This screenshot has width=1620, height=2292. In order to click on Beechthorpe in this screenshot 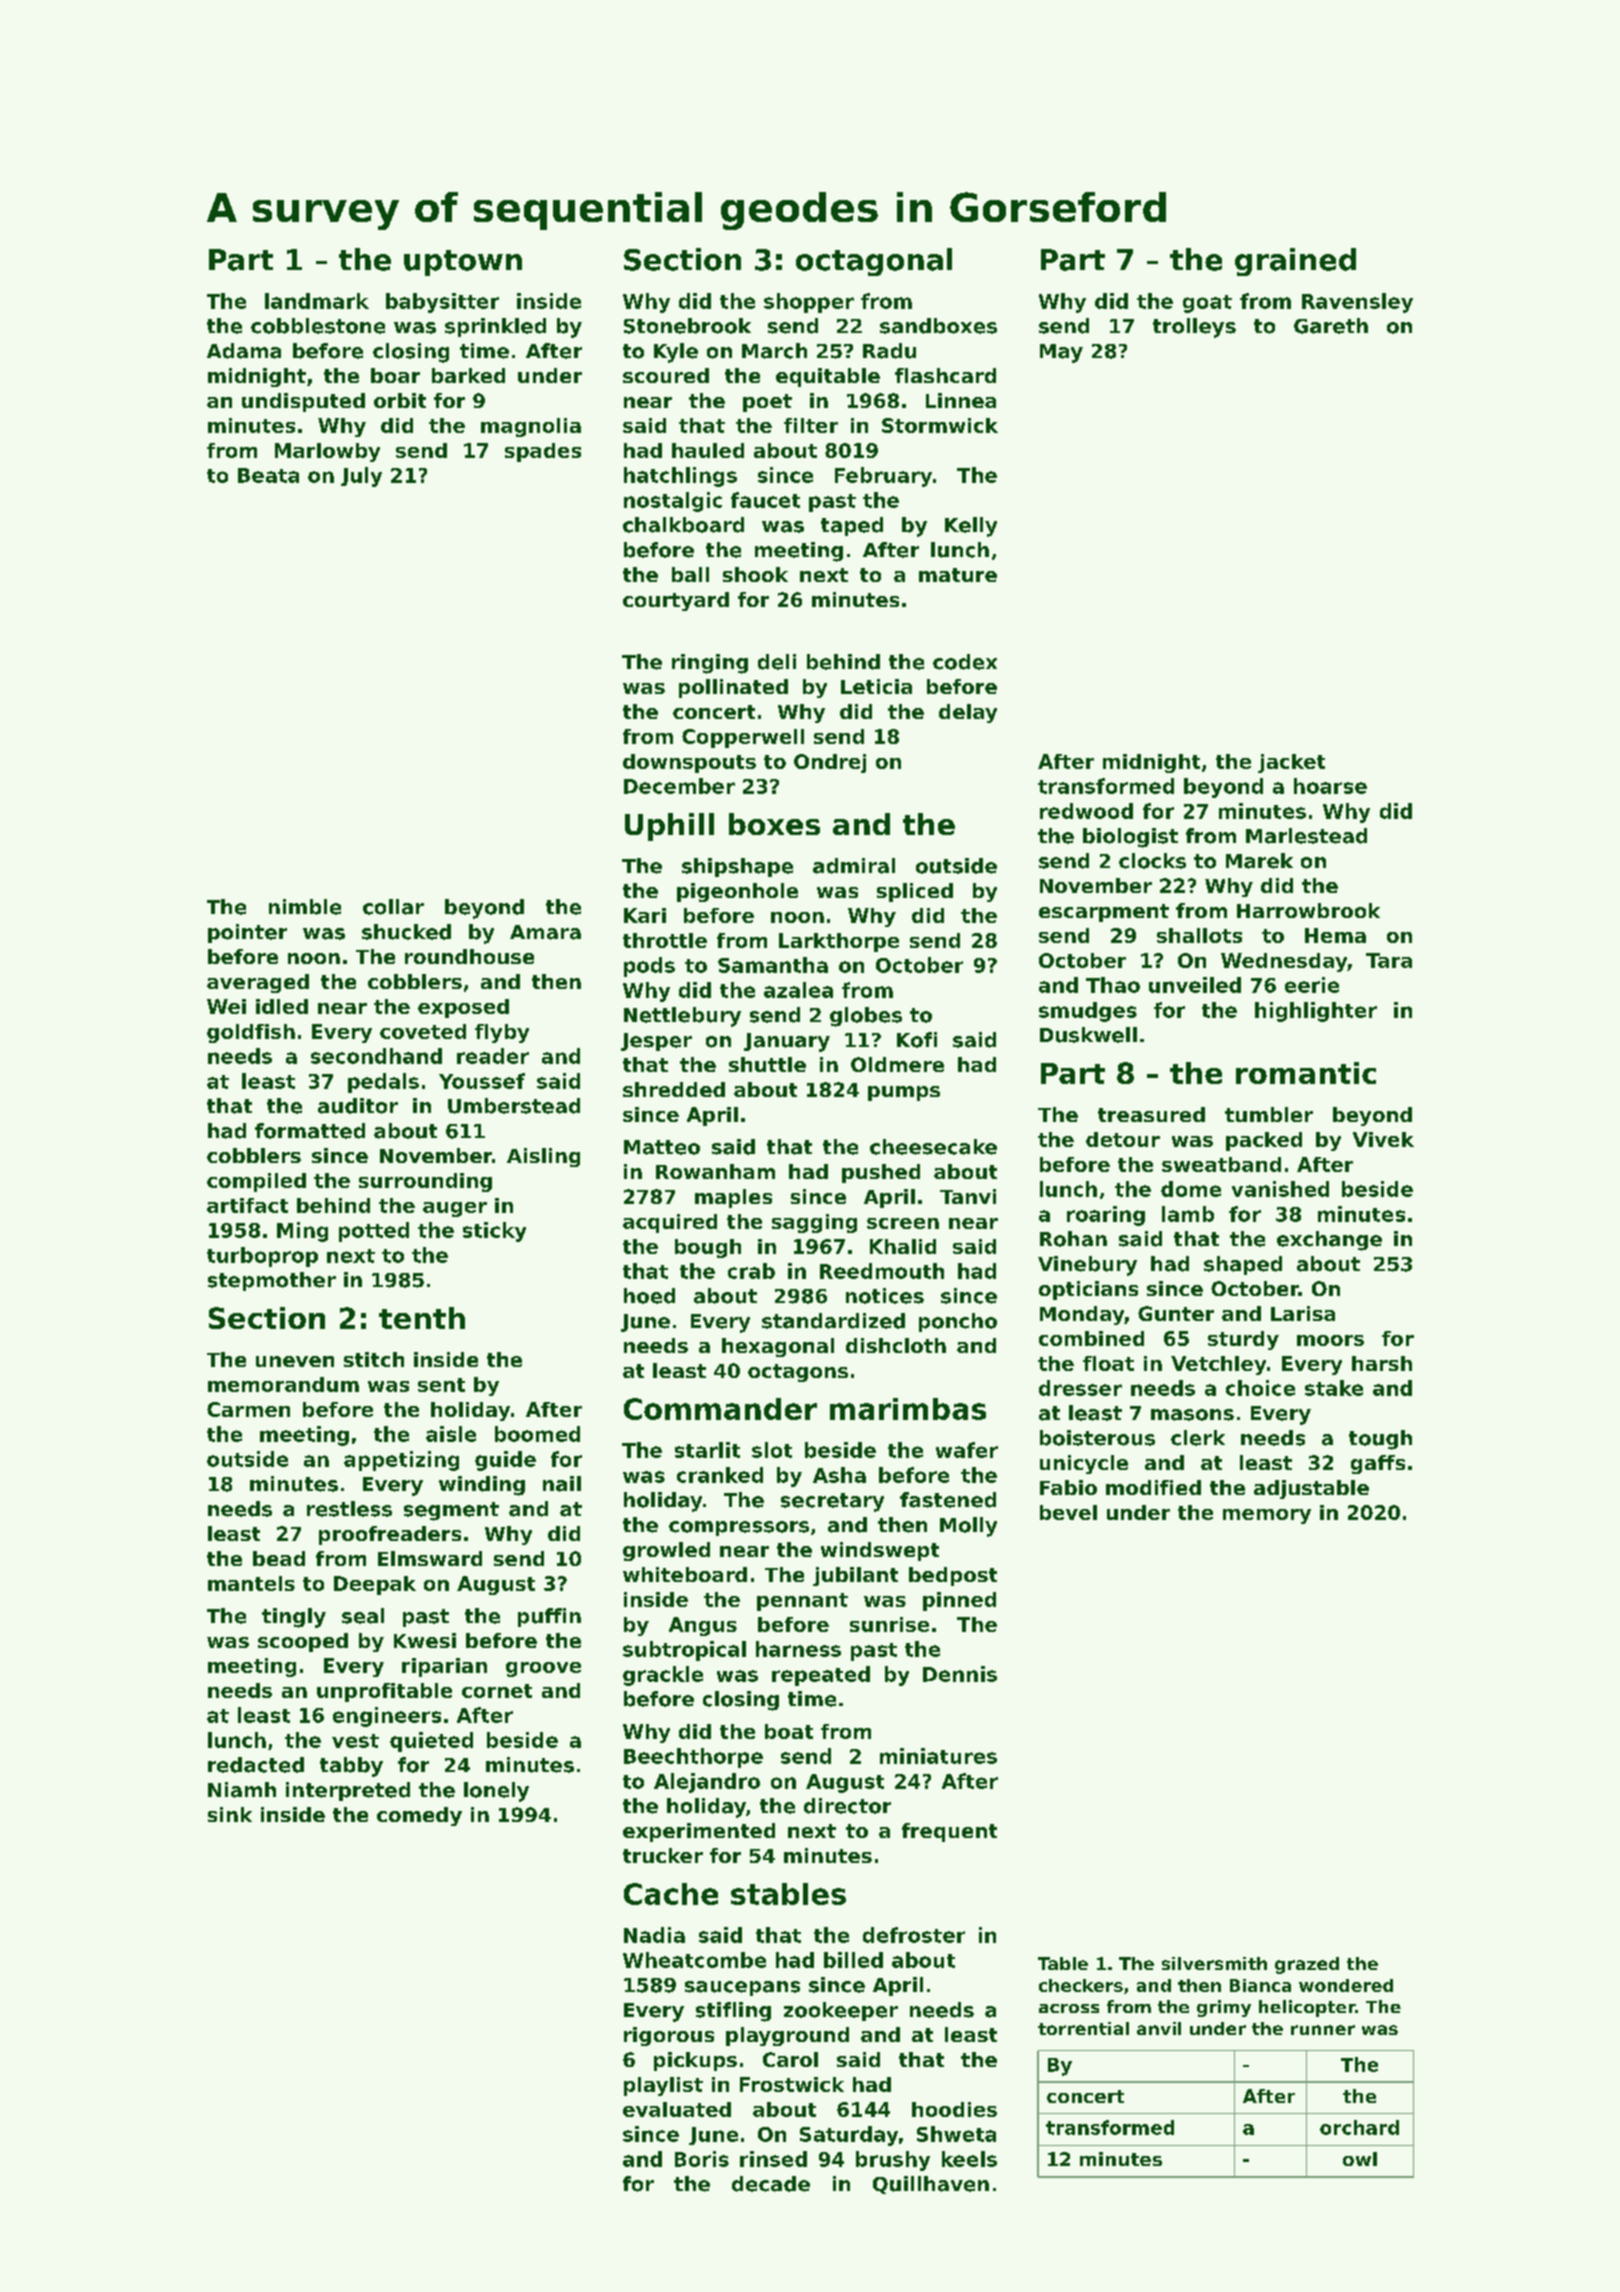, I will do `click(693, 1758)`.
